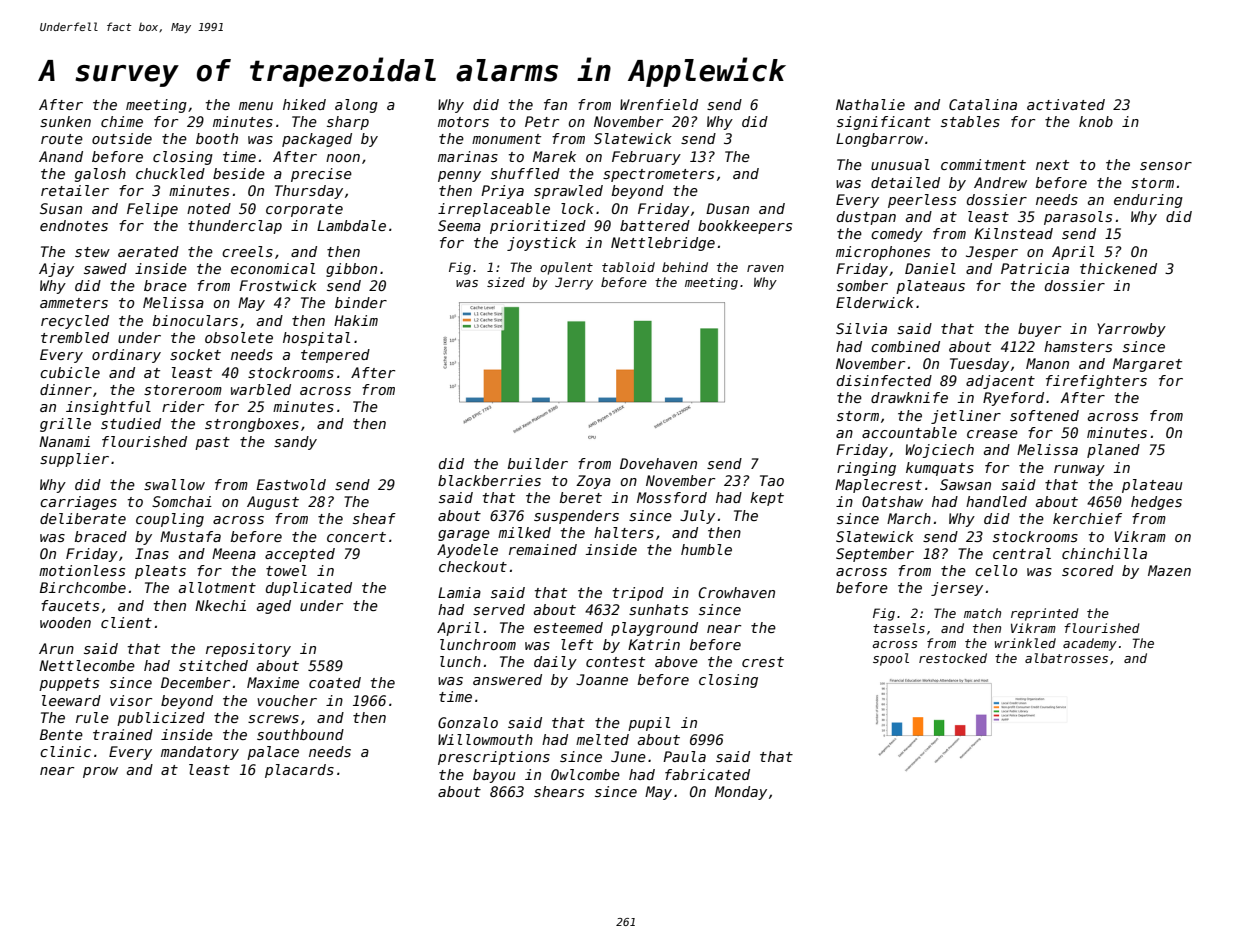 The width and height of the screenshot is (1233, 952). I want to click on planed, so click(1113, 451).
